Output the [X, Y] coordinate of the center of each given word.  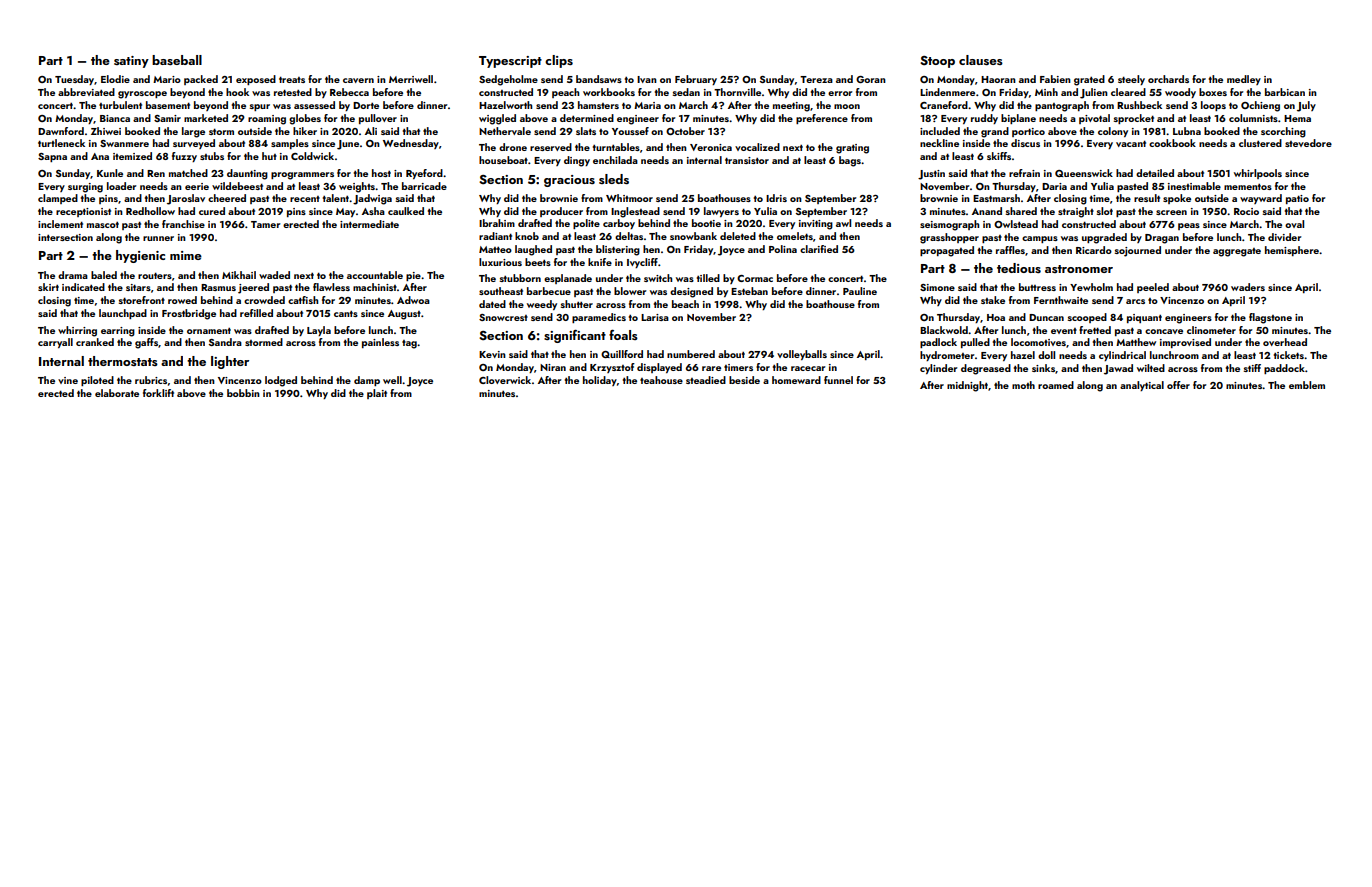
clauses [981, 60]
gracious [569, 181]
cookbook [1172, 143]
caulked [406, 211]
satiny [131, 62]
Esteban [749, 291]
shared [1021, 211]
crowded [264, 300]
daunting [247, 174]
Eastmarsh [996, 198]
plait [377, 394]
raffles [1010, 250]
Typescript [510, 62]
